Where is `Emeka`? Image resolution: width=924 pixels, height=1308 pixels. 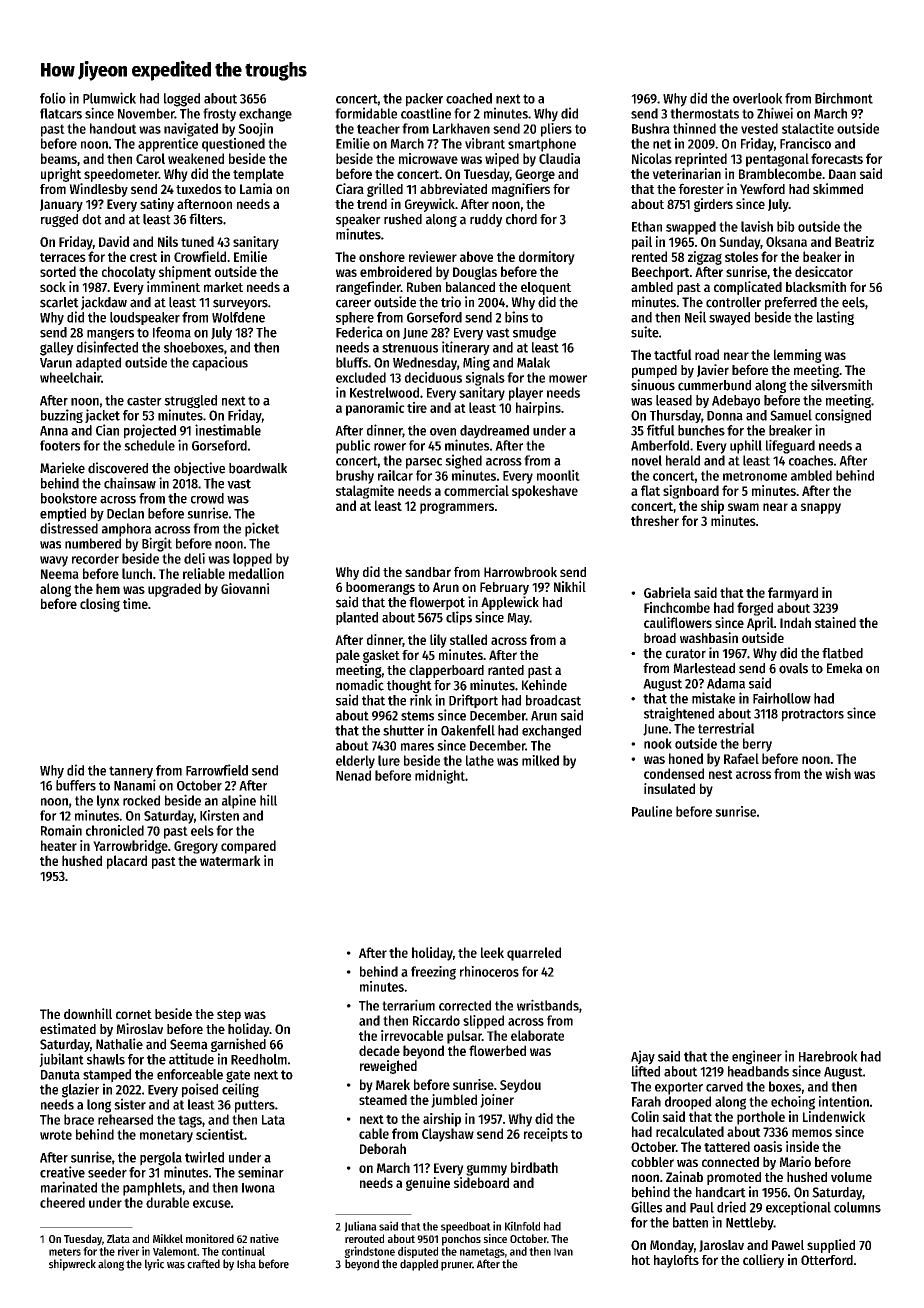 Emeka is located at coordinates (845, 668).
